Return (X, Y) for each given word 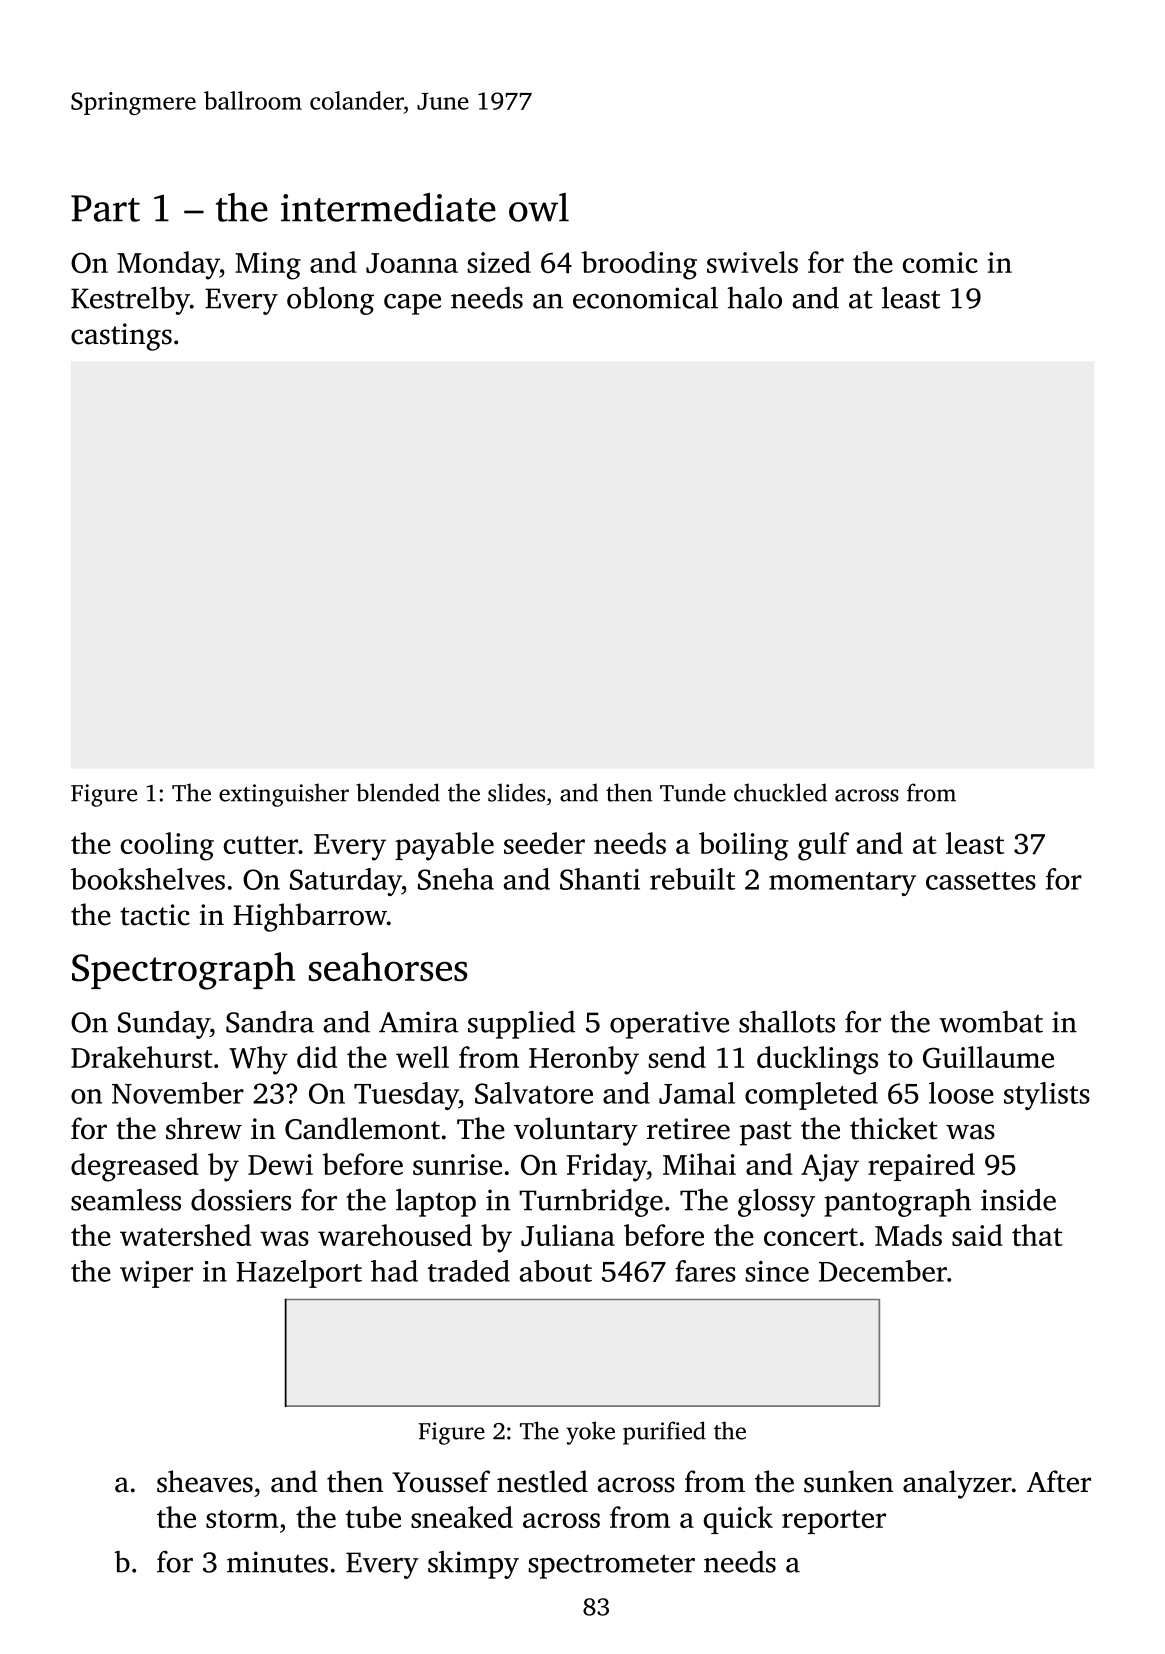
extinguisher (284, 795)
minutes (277, 1562)
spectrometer (611, 1566)
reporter (834, 1522)
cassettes (981, 881)
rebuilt (692, 879)
